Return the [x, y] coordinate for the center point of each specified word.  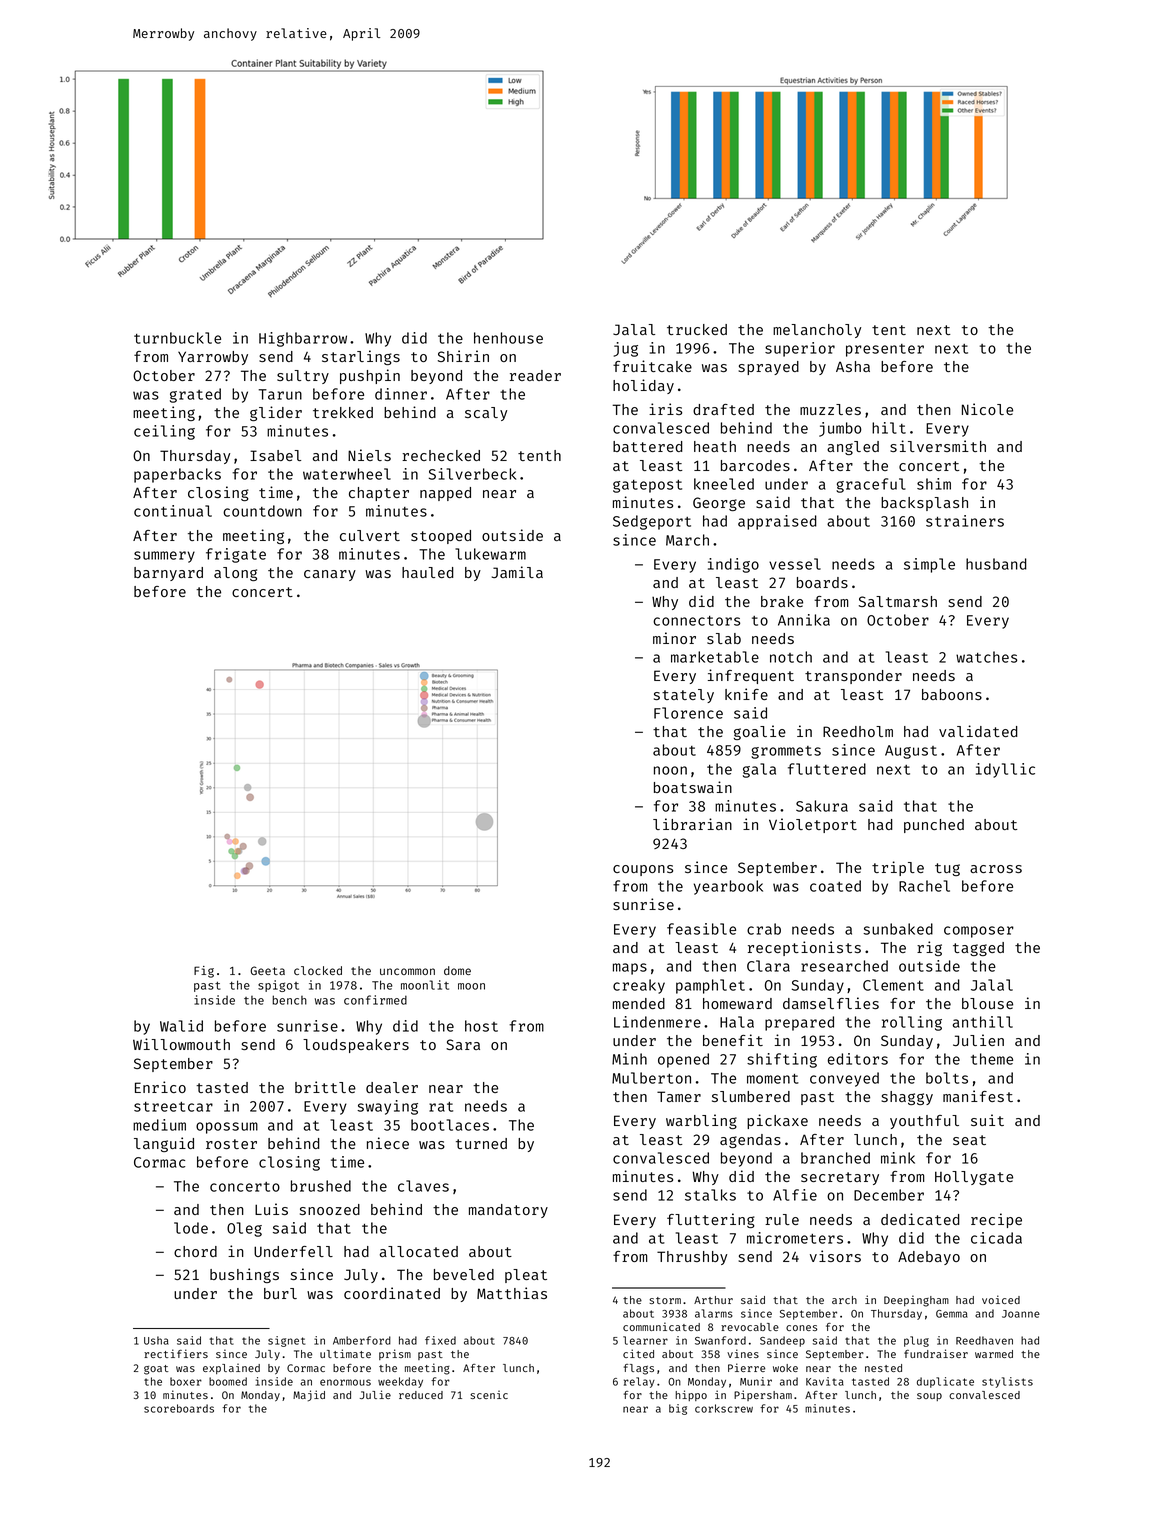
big [678, 1409]
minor [674, 638]
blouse [987, 1003]
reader [535, 375]
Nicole [987, 409]
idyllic [1005, 770]
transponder [853, 677]
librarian [692, 824]
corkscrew [724, 1408]
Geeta [268, 970]
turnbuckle [177, 338]
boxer [186, 1381]
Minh [629, 1059]
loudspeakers [356, 1046]
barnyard [168, 574]
